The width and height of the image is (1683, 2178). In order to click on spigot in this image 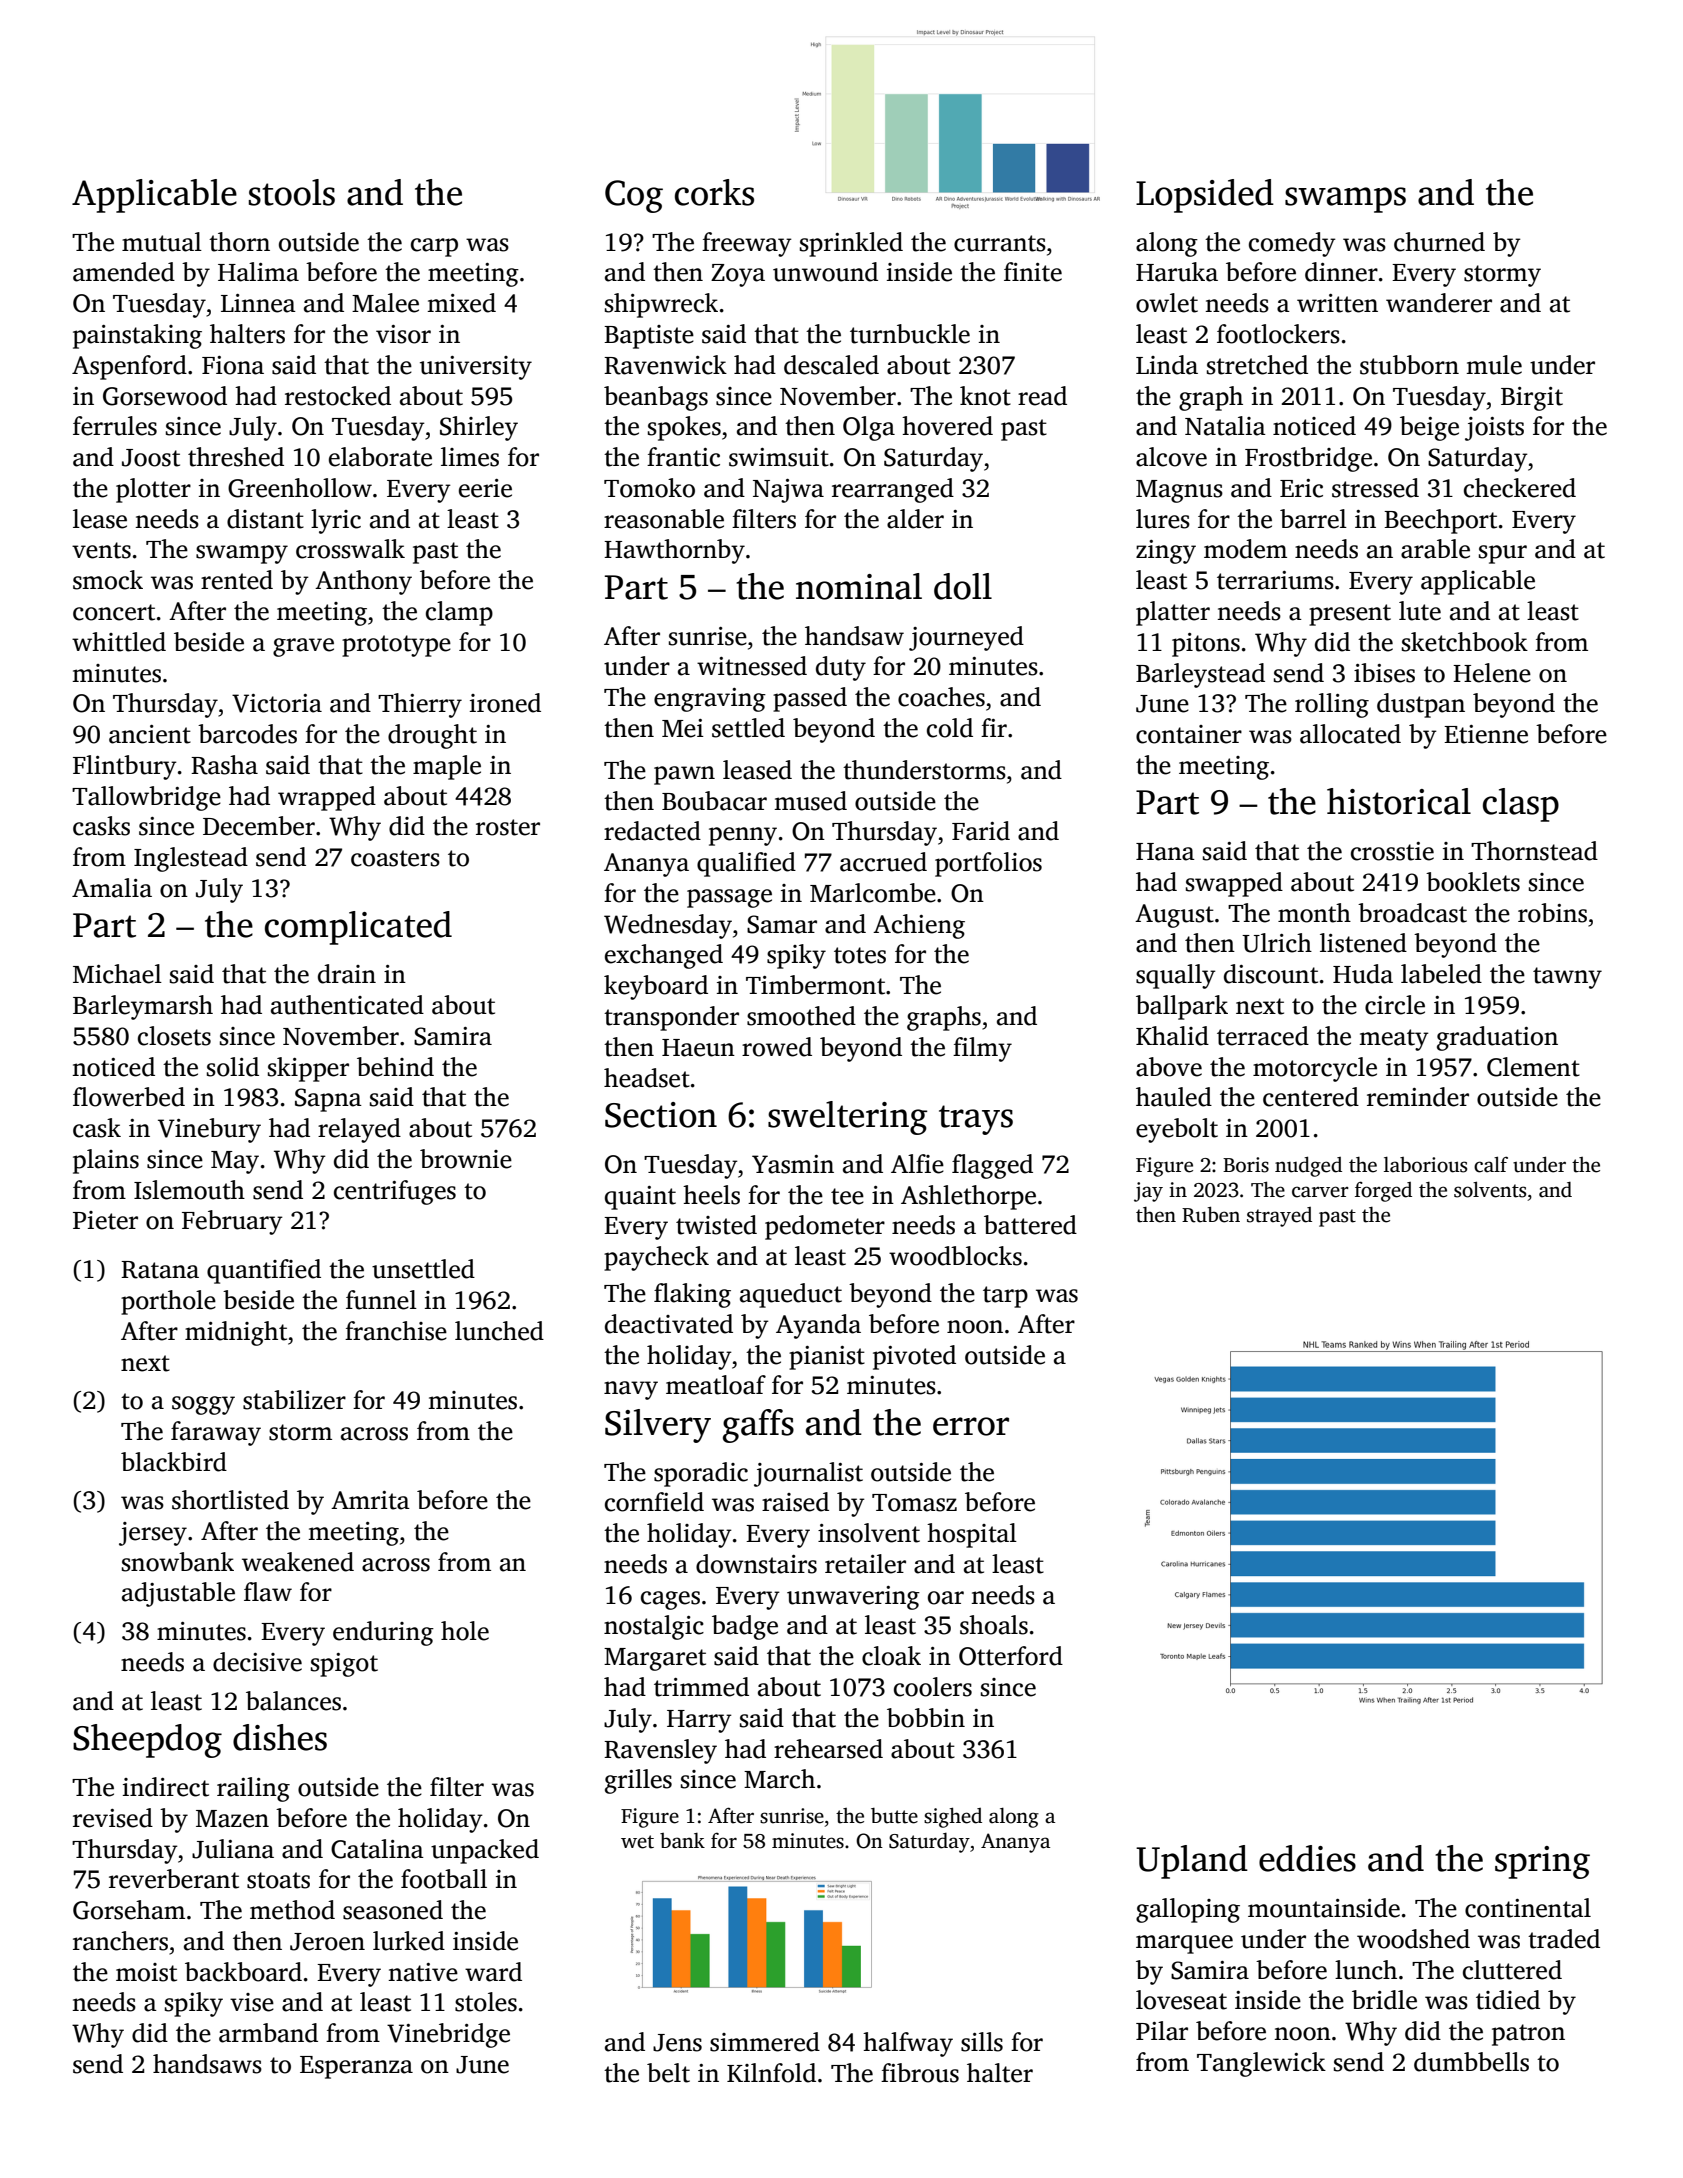, I will do `click(344, 1665)`.
